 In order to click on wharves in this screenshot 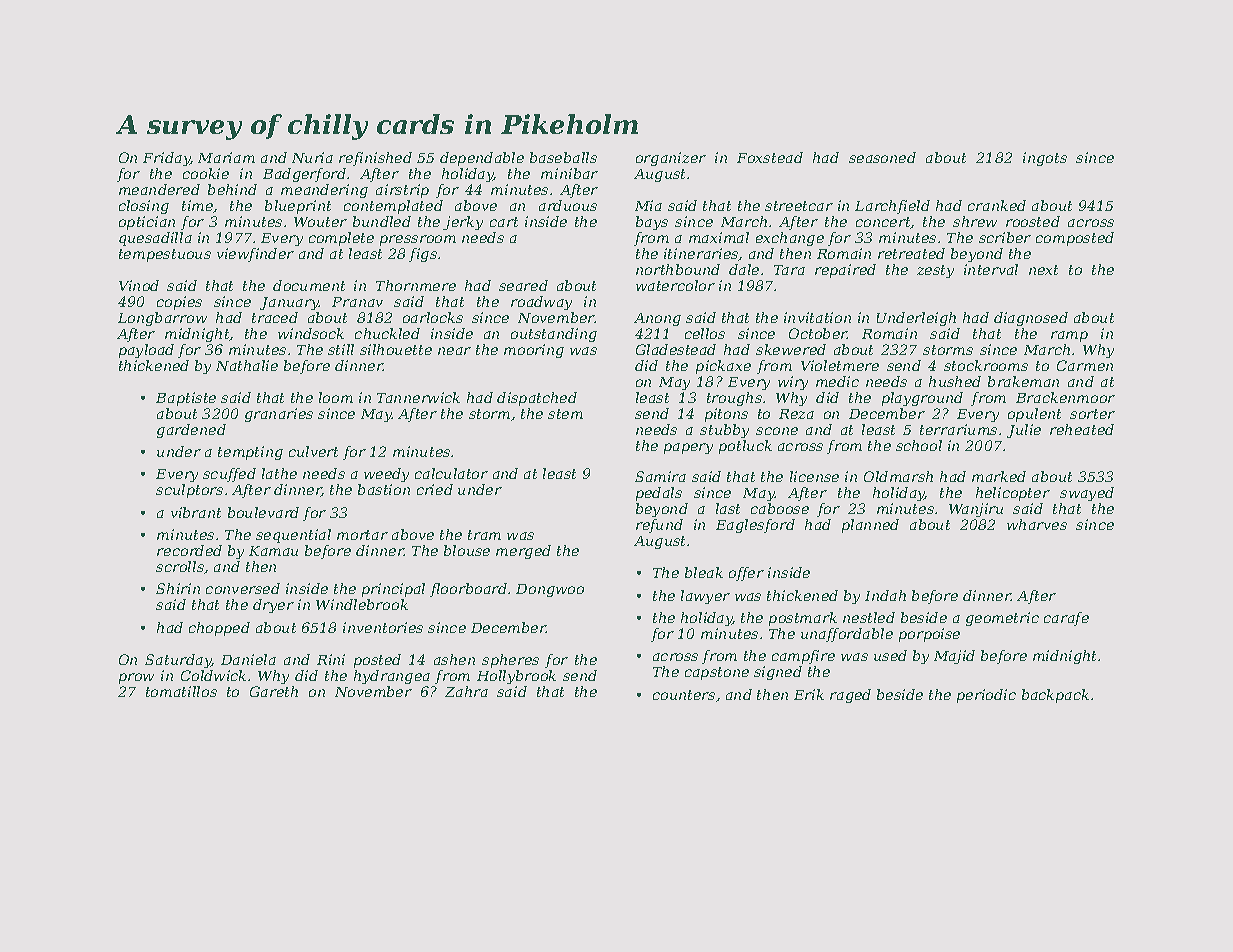, I will do `click(1037, 524)`.
